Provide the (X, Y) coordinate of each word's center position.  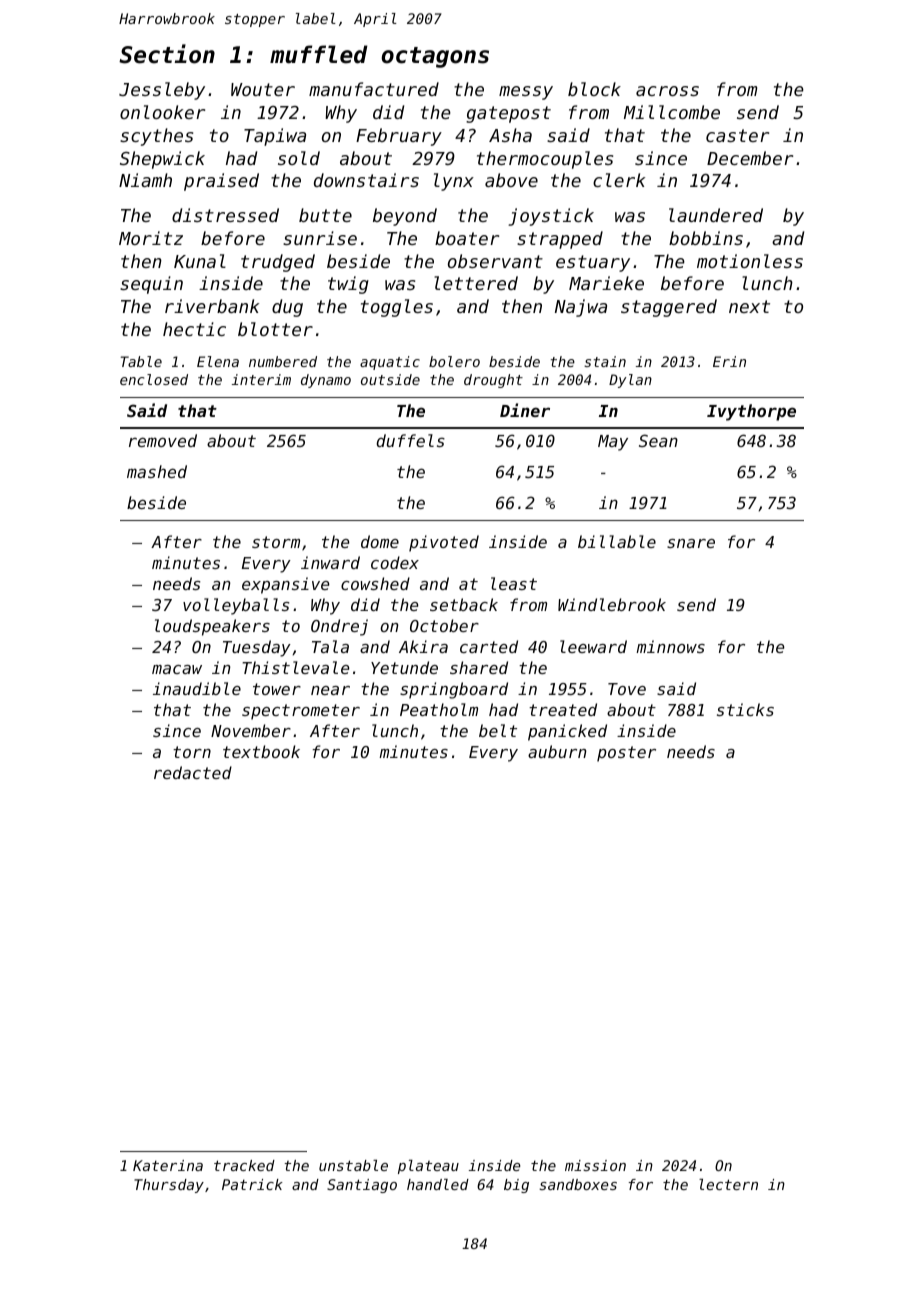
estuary (593, 263)
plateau (428, 1167)
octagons (435, 57)
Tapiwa (275, 137)
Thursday (169, 1186)
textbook (261, 751)
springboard (454, 690)
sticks (745, 709)
